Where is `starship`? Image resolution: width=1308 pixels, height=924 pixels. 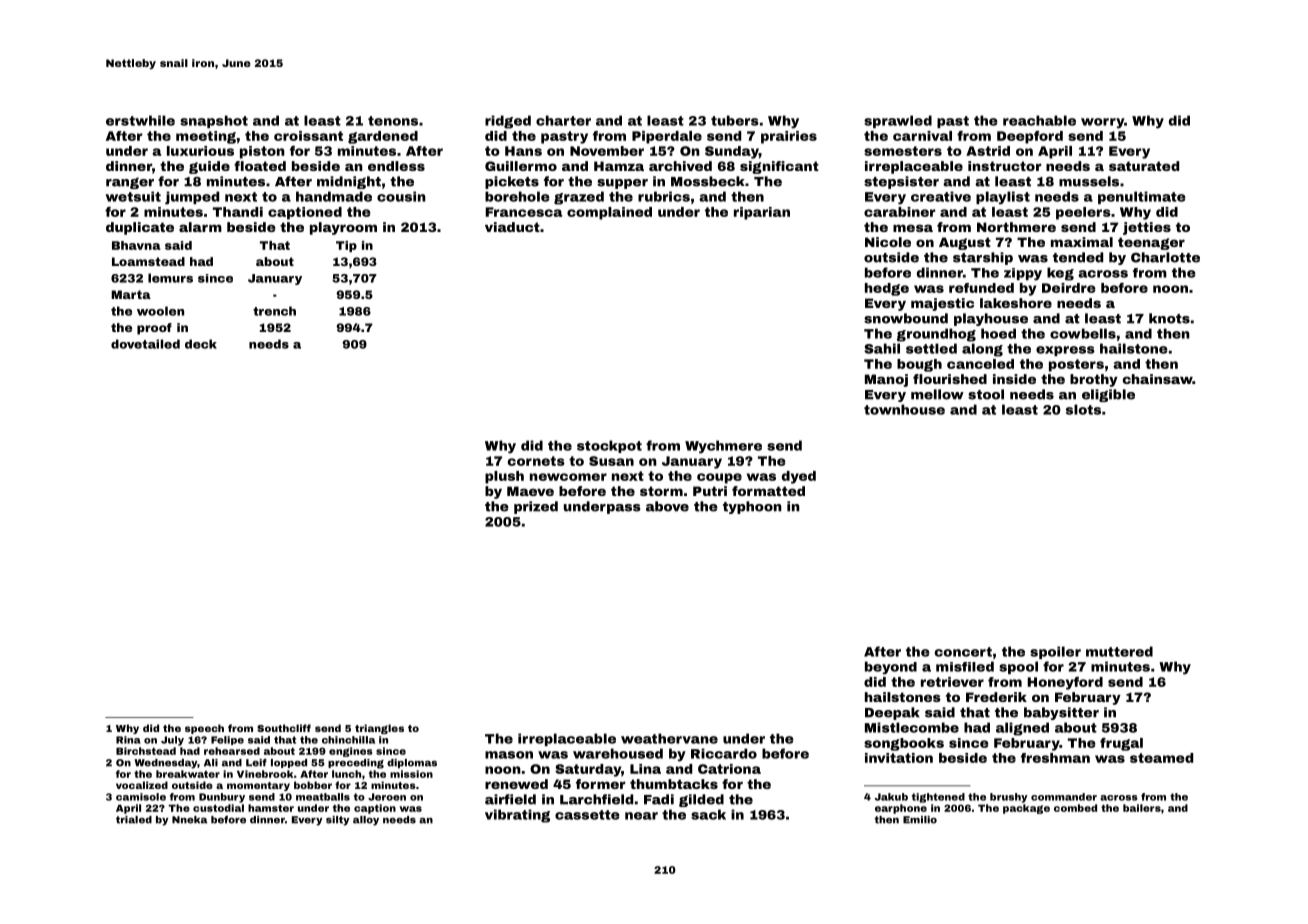
starship is located at coordinates (983, 258).
